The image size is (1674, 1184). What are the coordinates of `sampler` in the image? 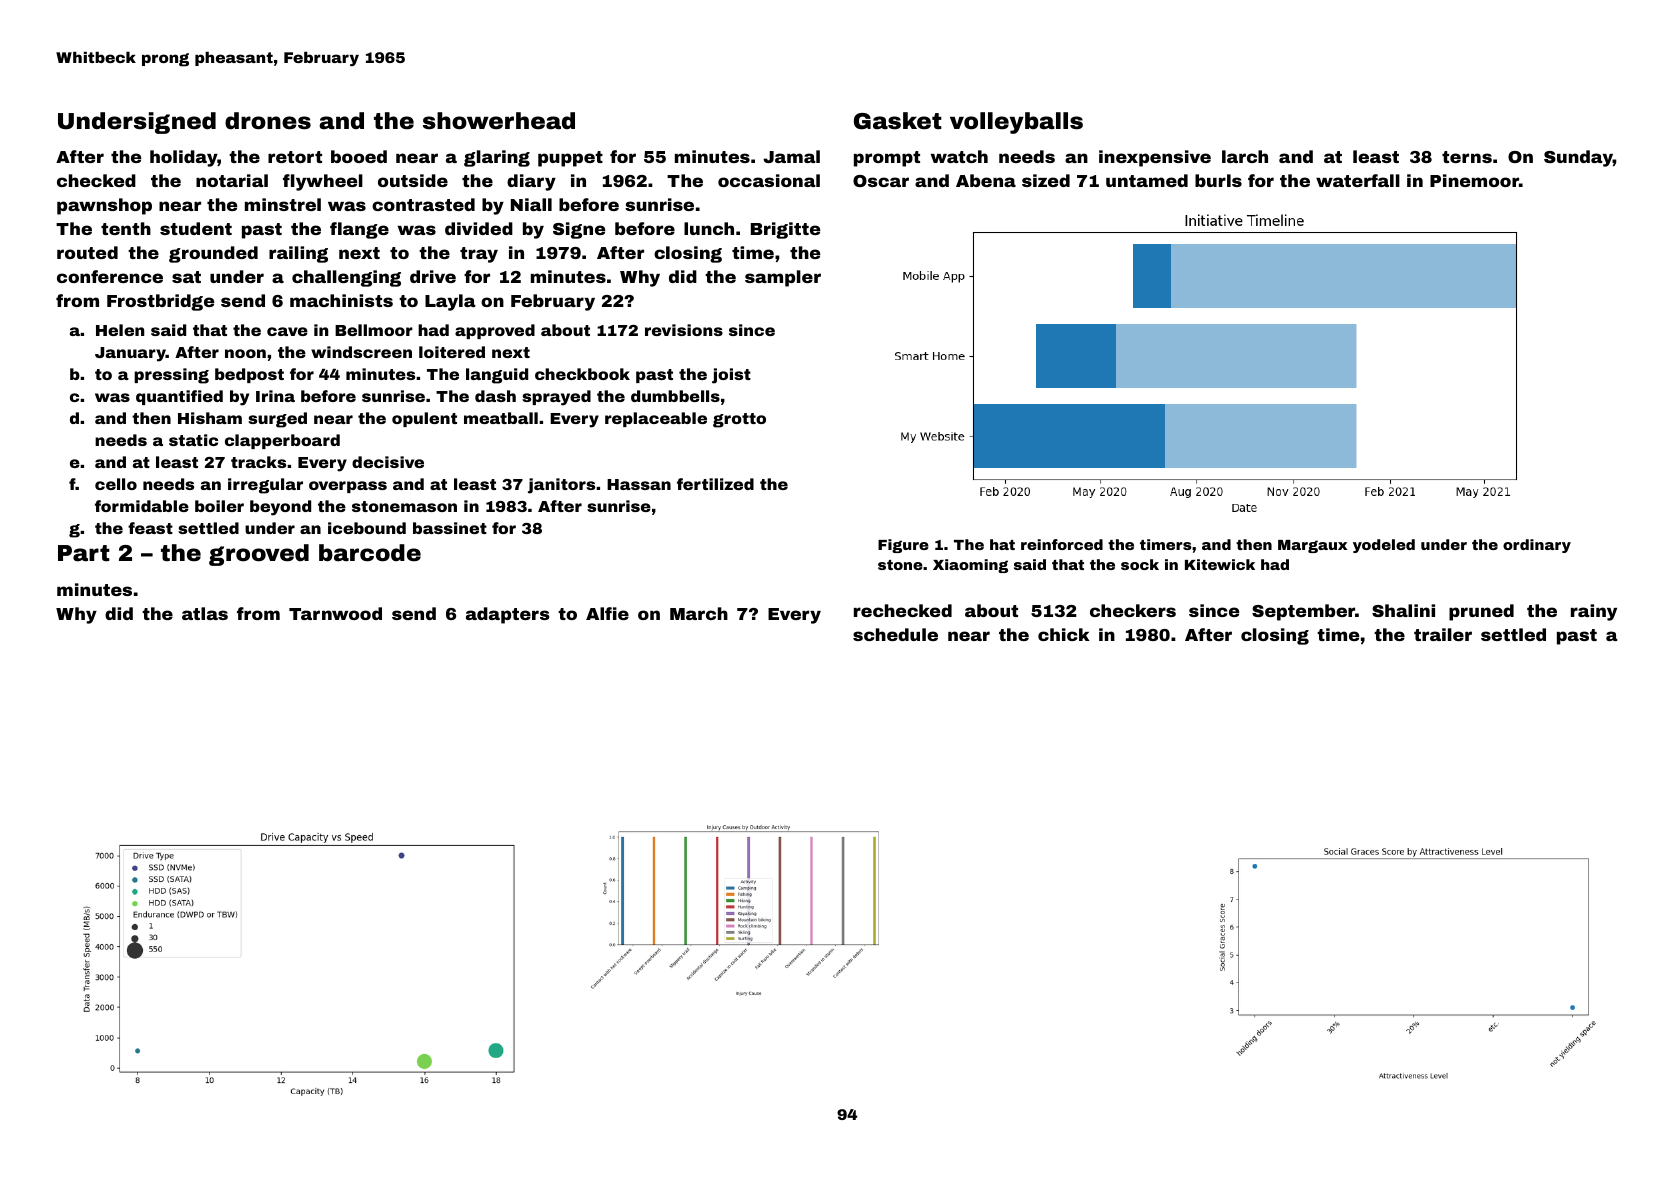 It's located at (783, 278).
